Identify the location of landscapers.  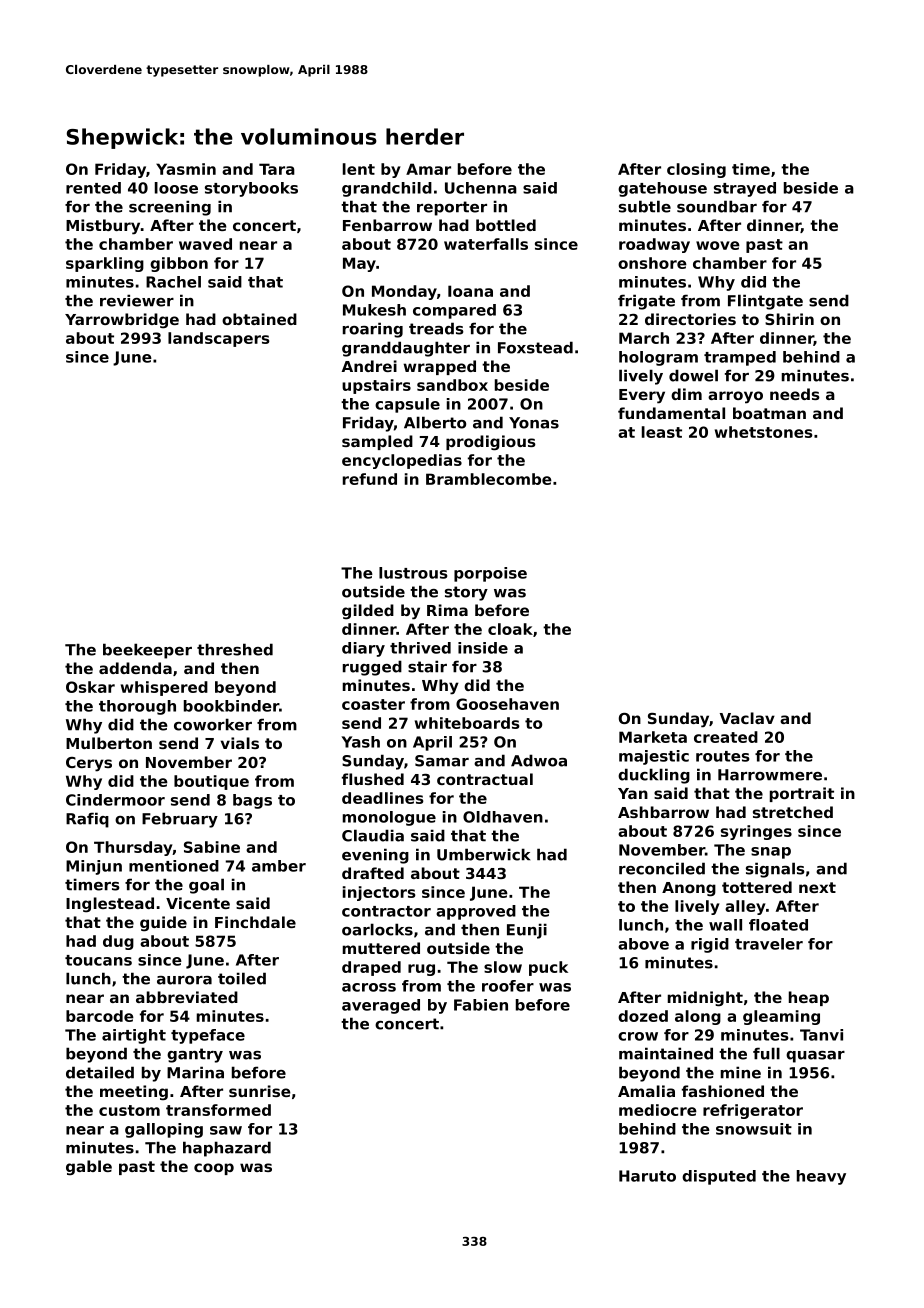
(219, 339).
